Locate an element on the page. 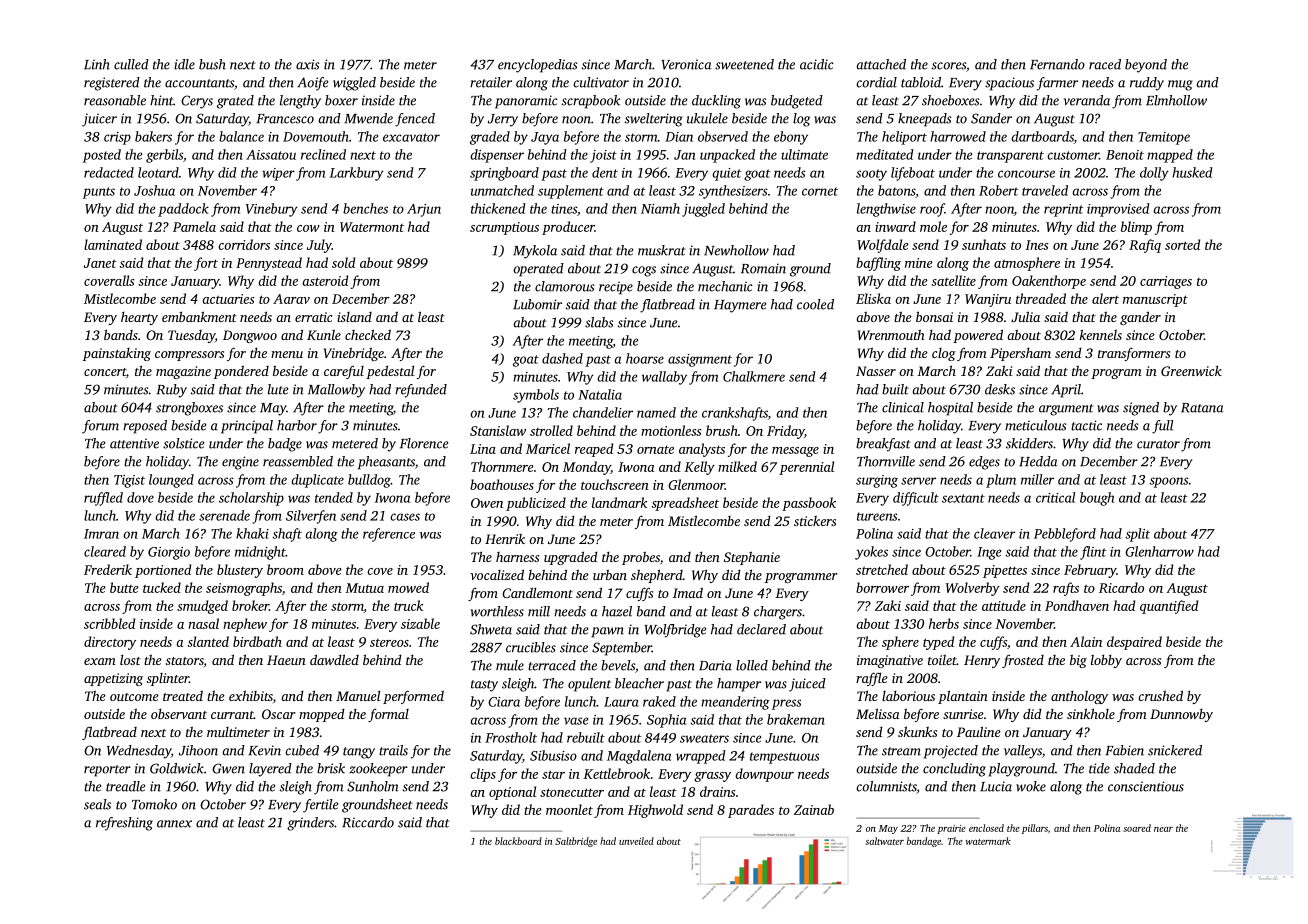 The height and width of the image is (924, 1308). treadle is located at coordinates (125, 786).
